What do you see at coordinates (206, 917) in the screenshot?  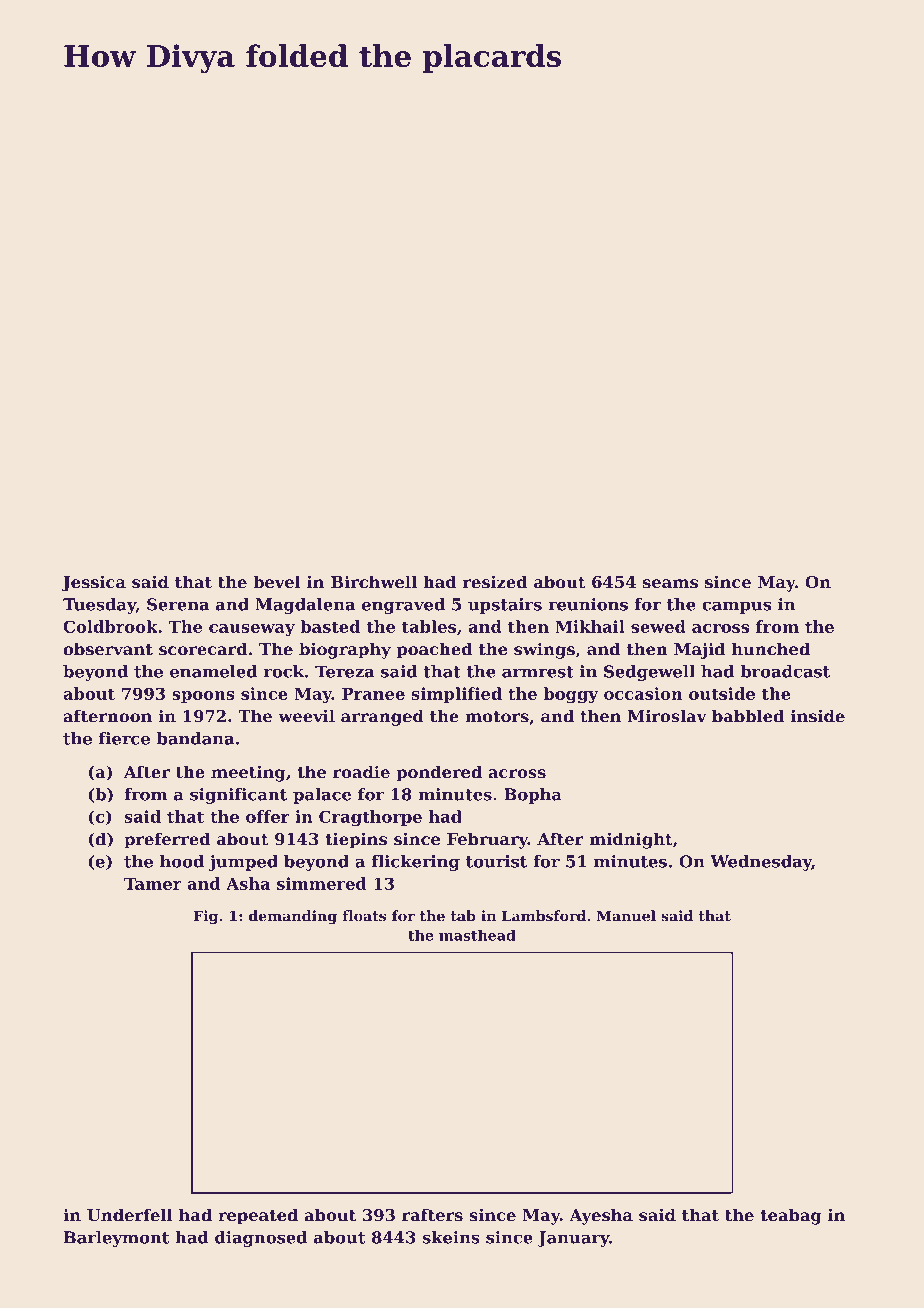 I see `Fig` at bounding box center [206, 917].
